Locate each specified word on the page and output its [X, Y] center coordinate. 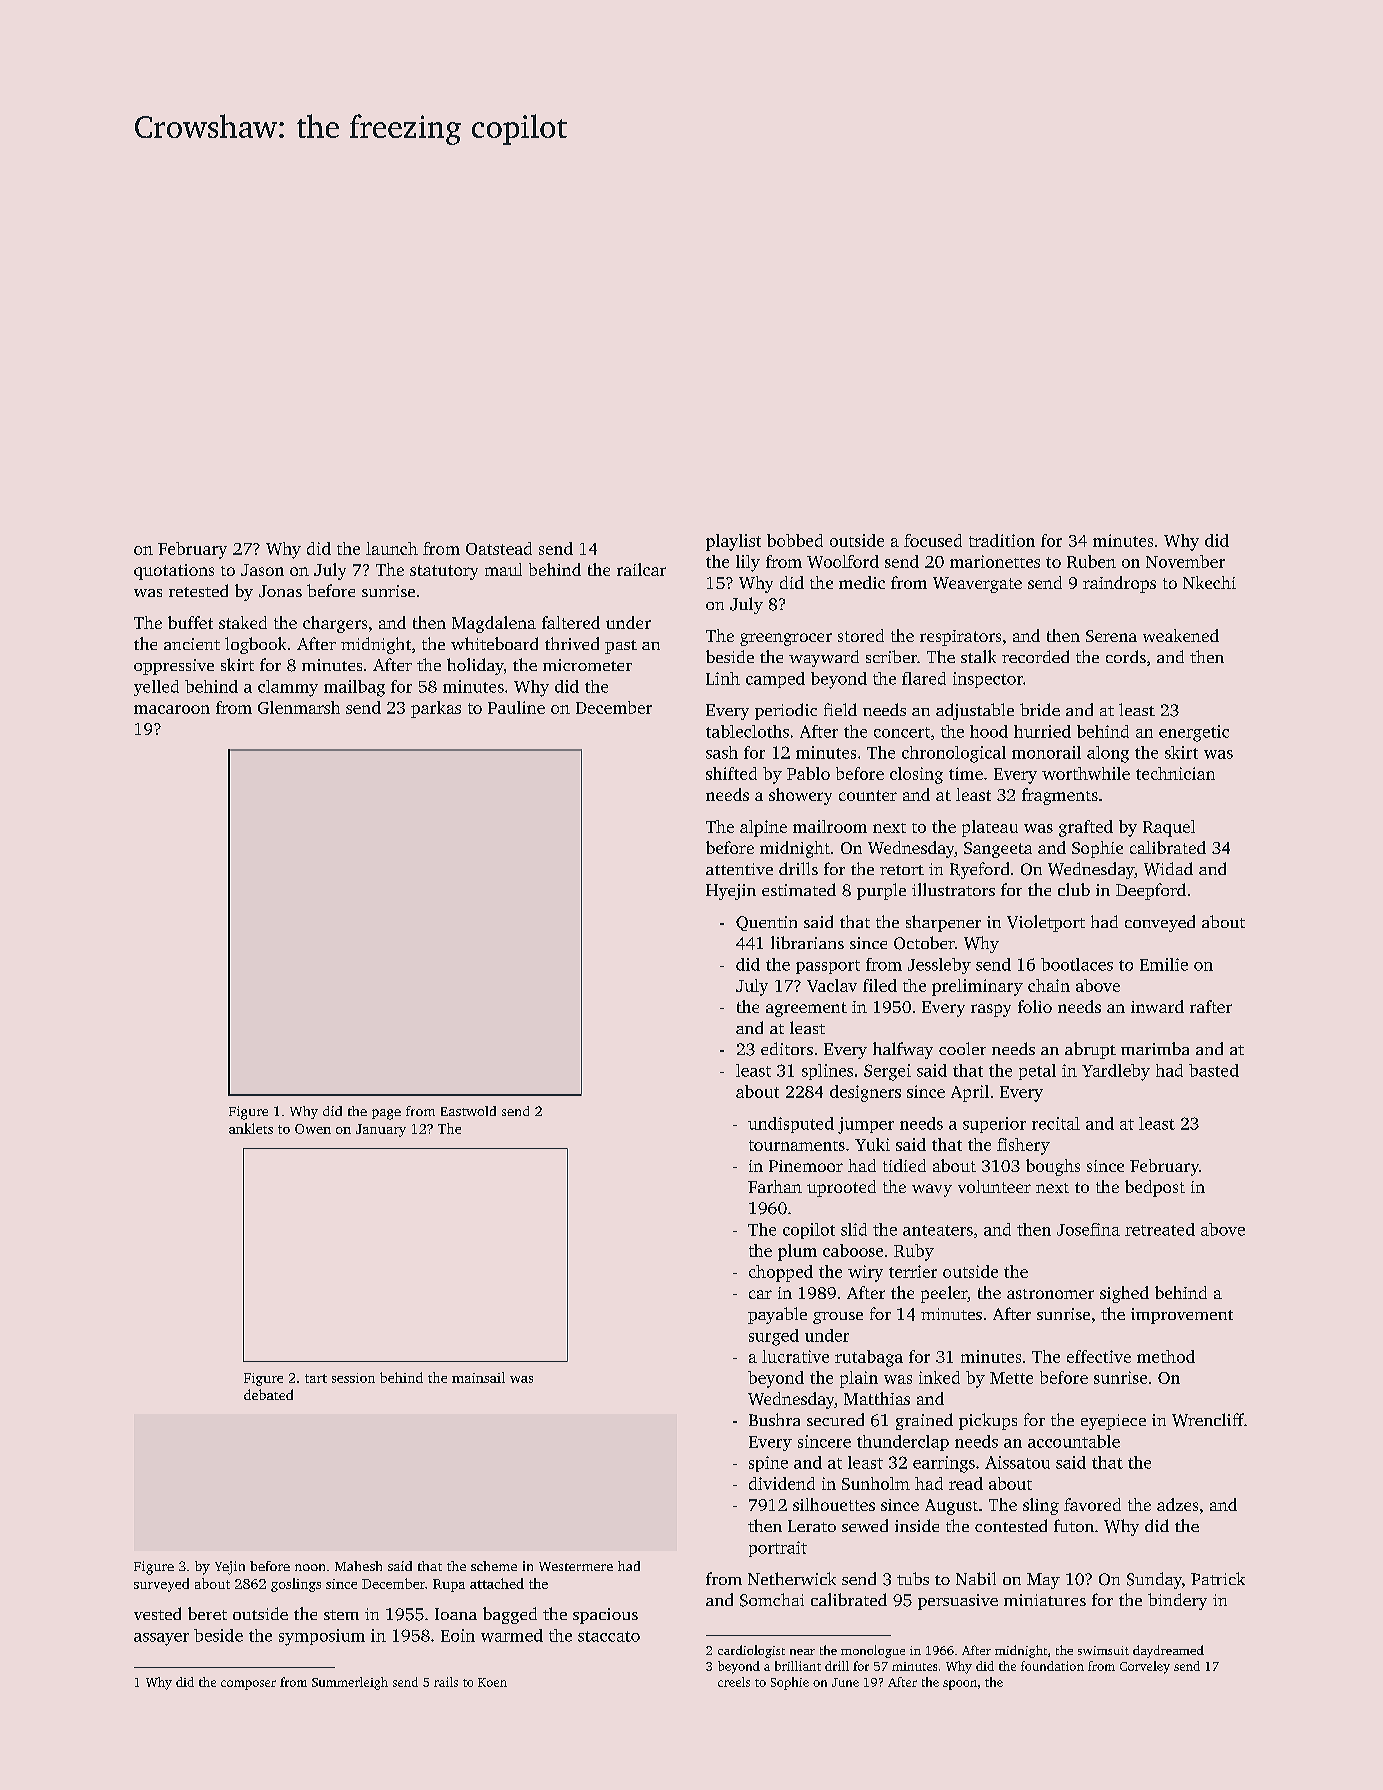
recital [1056, 1123]
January [381, 1130]
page [386, 1114]
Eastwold [468, 1111]
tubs [913, 1578]
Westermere [576, 1566]
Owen [313, 1129]
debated [268, 1394]
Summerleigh [350, 1683]
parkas [436, 709]
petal [1037, 1072]
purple [881, 891]
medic [862, 582]
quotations [174, 572]
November [1185, 561]
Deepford [1151, 891]
